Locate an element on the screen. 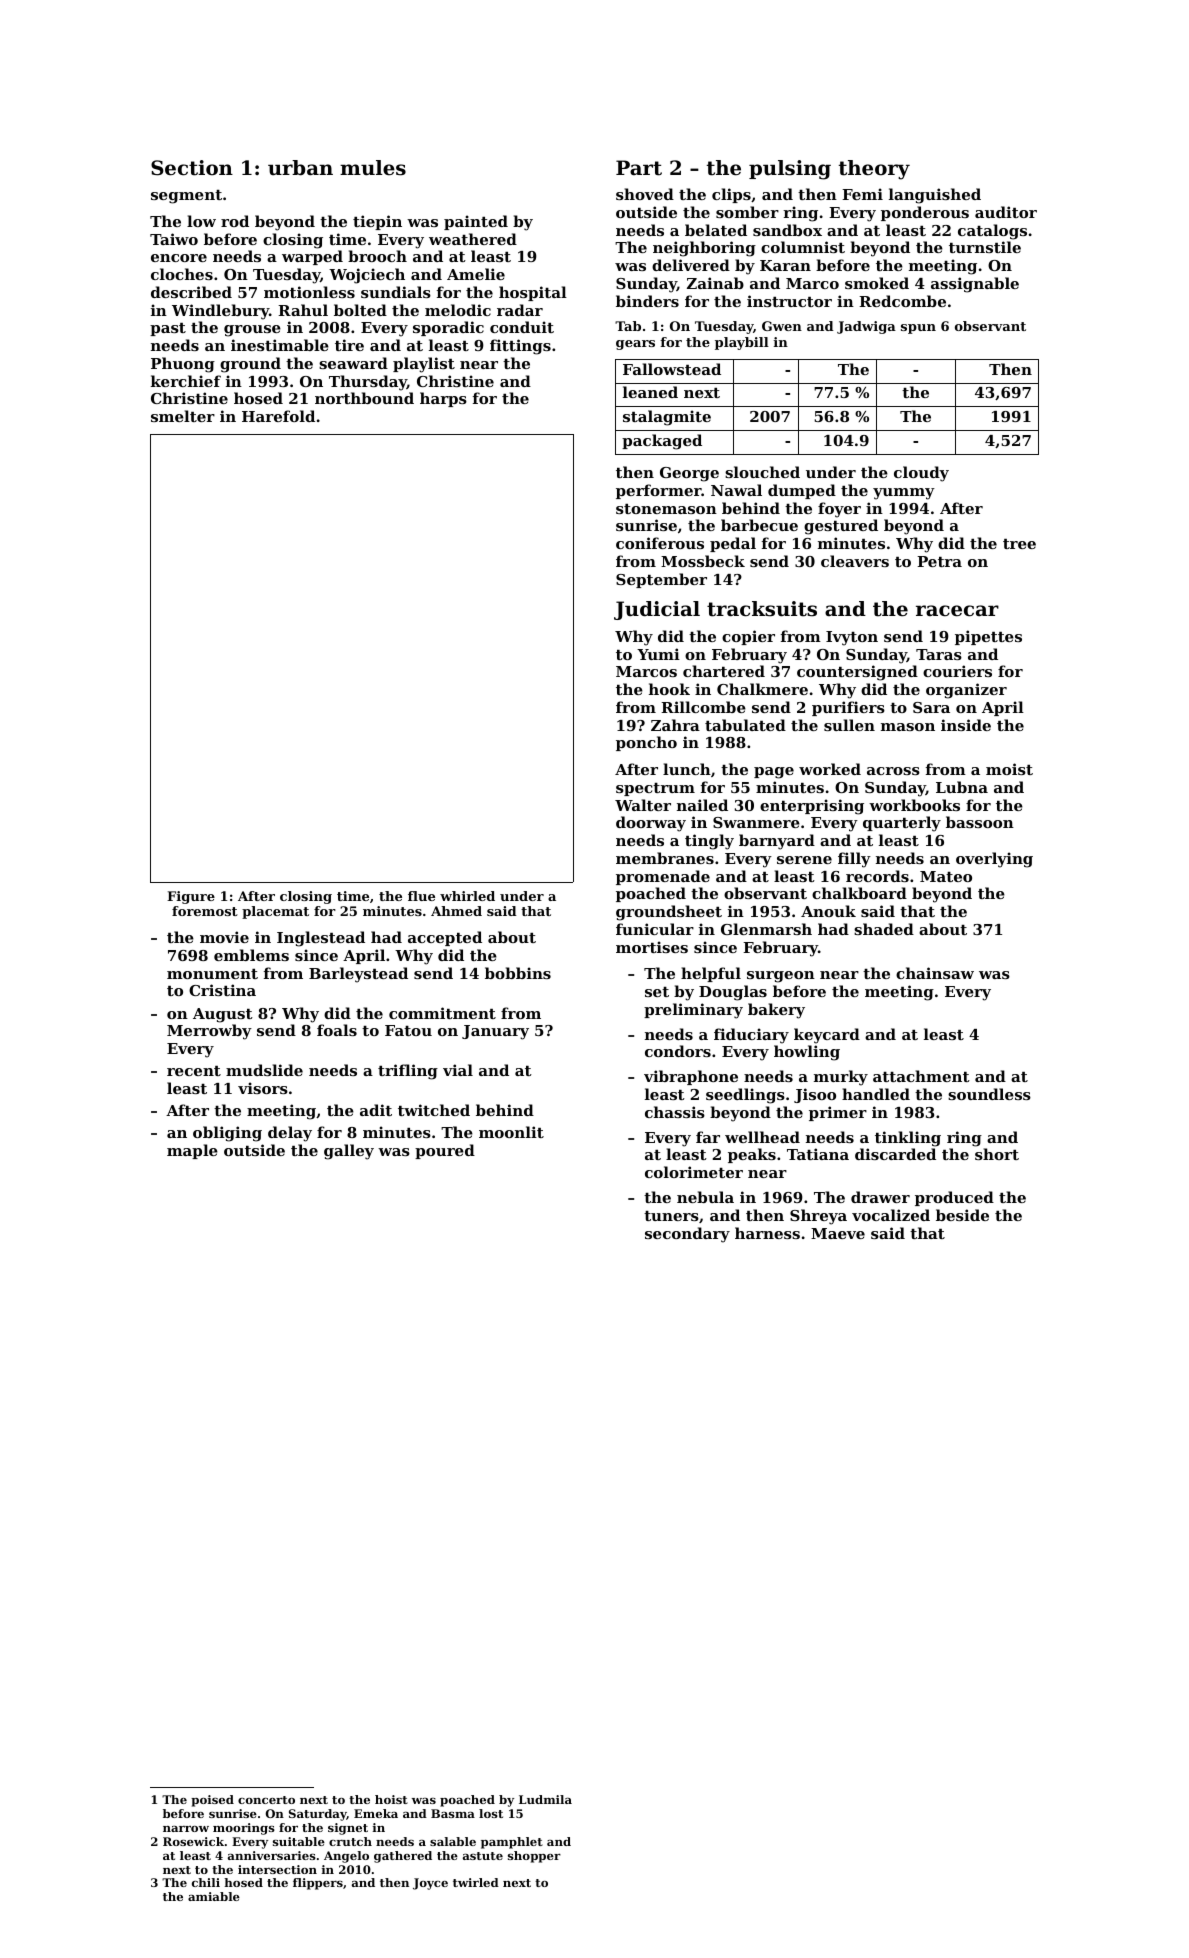  shopper is located at coordinates (534, 1857).
